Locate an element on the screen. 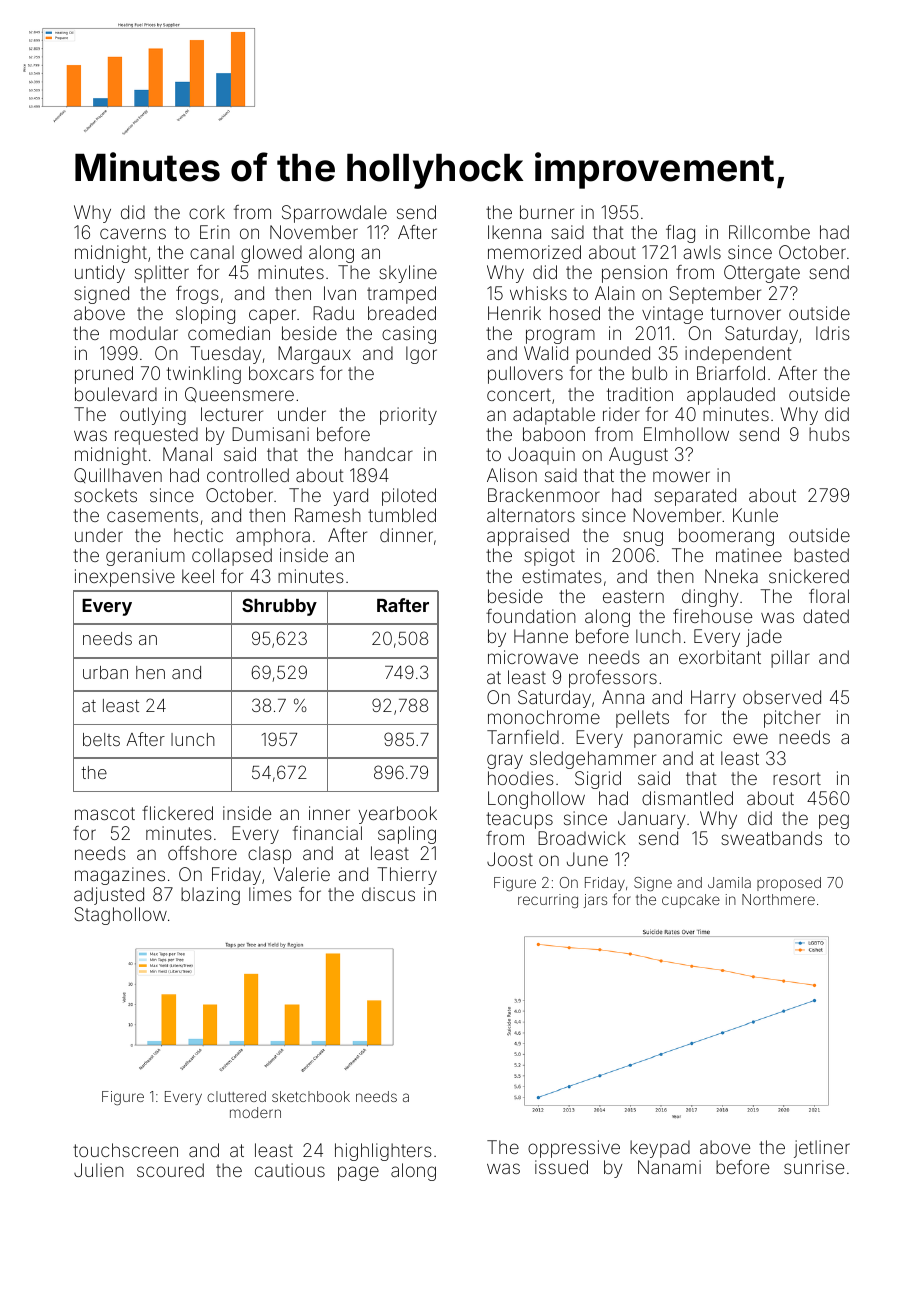 This screenshot has width=924, height=1311. tumbled is located at coordinates (402, 515).
